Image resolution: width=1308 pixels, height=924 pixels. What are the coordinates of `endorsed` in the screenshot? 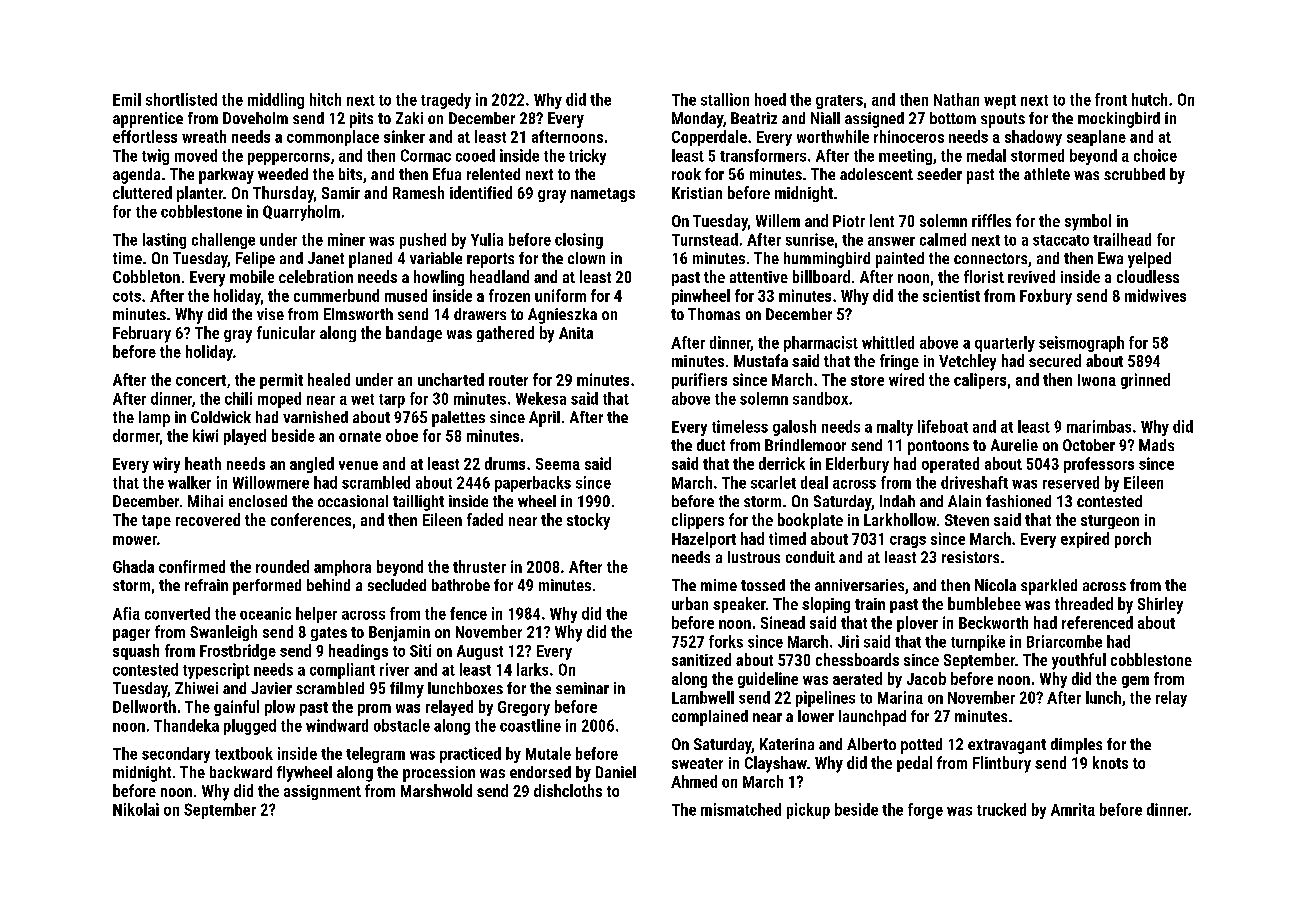 It's located at (540, 772).
